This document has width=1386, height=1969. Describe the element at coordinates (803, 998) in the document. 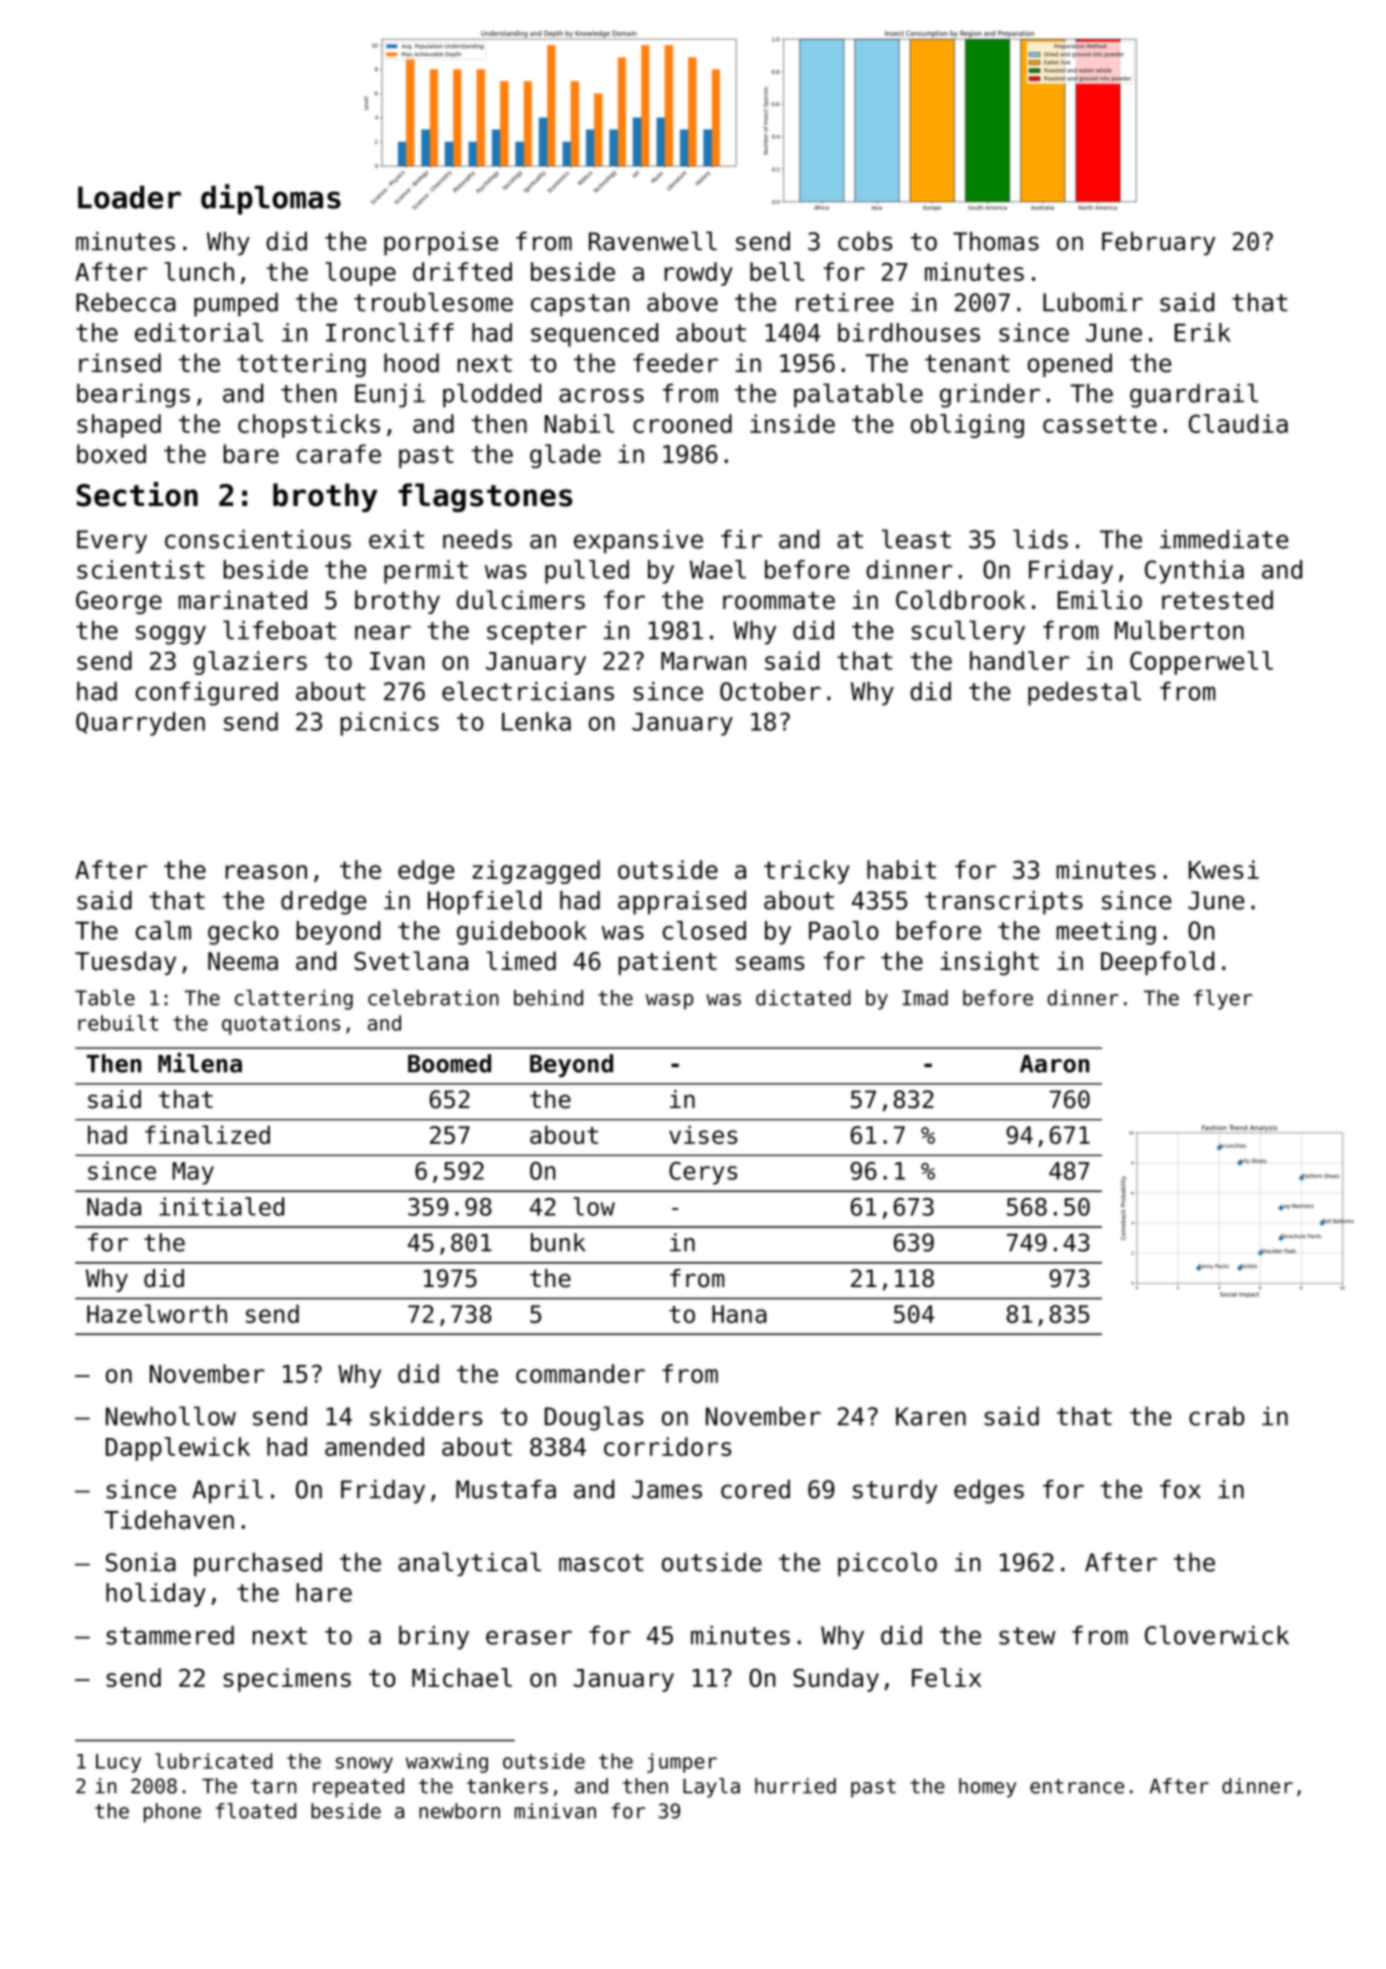

I see `dictated` at that location.
